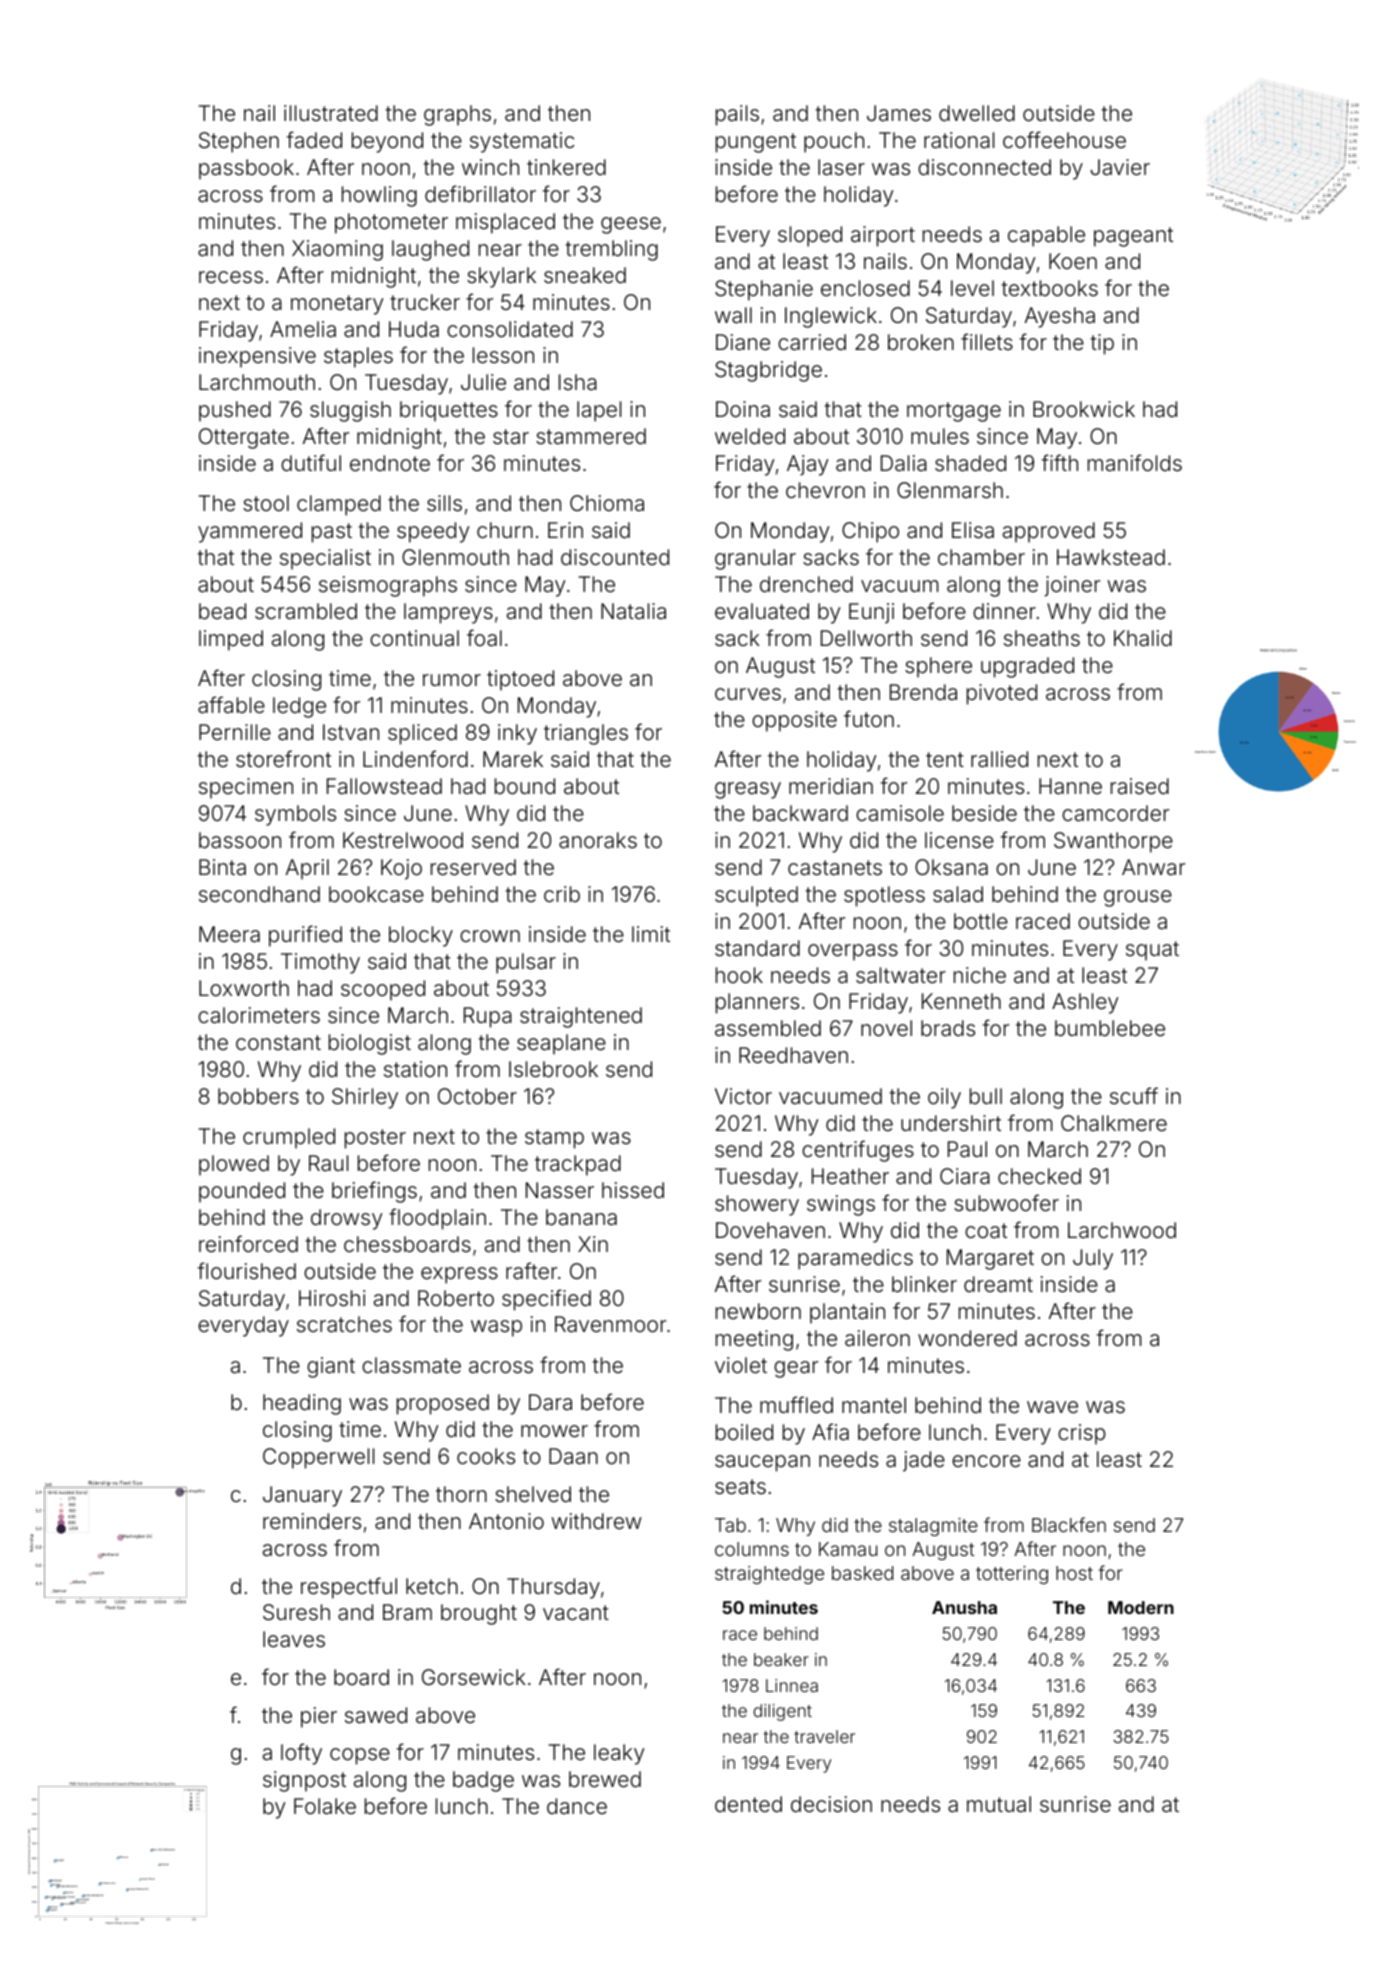 The height and width of the document is (1969, 1386). What do you see at coordinates (248, 1244) in the document?
I see `reinforced` at bounding box center [248, 1244].
